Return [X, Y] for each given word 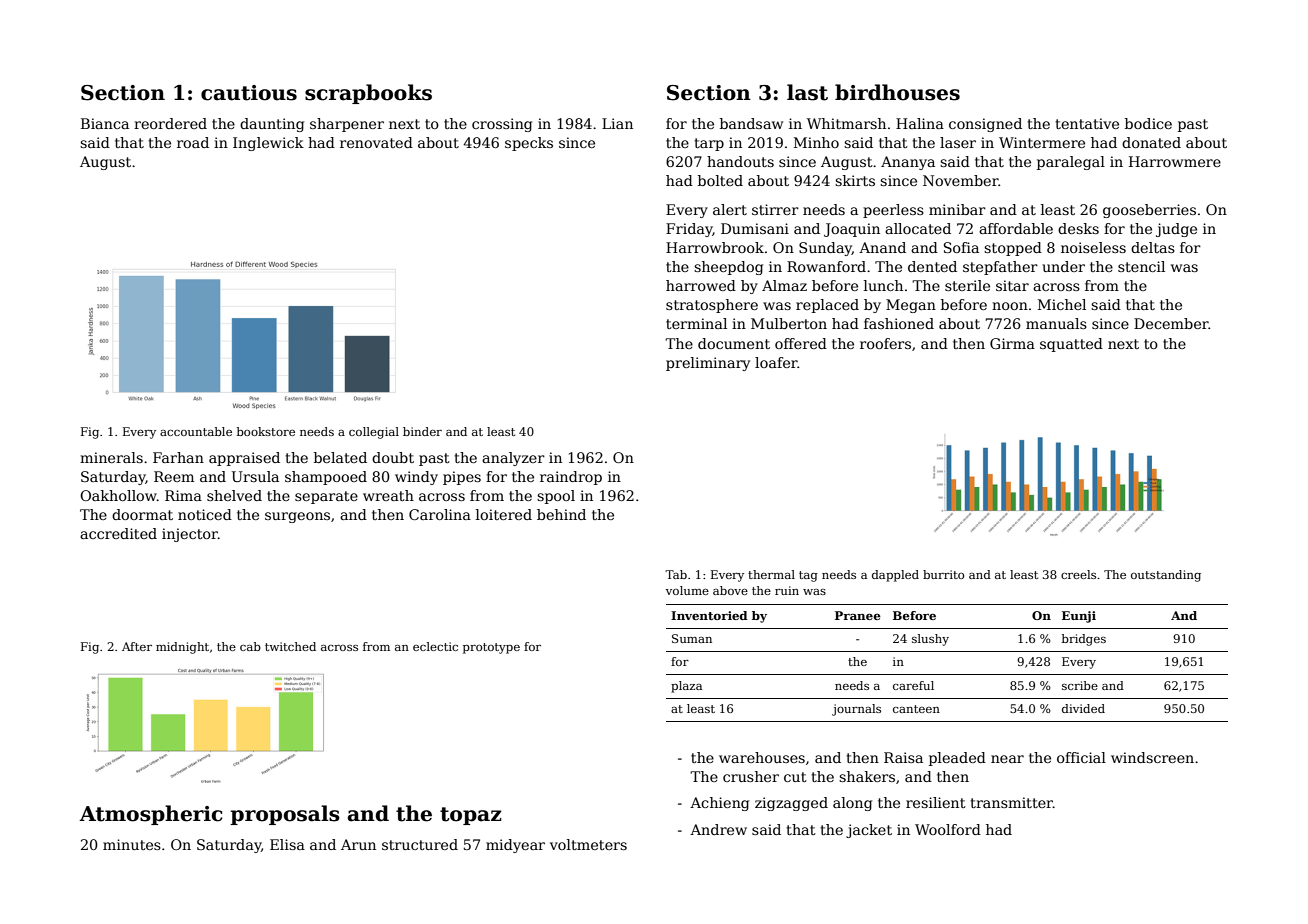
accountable [196, 431]
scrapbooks [368, 94]
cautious [249, 93]
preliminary [708, 364]
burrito [943, 574]
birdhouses [897, 92]
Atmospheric [150, 815]
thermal [771, 574]
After [137, 646]
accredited [118, 533]
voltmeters [588, 844]
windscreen [1152, 757]
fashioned [899, 323]
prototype [491, 648]
